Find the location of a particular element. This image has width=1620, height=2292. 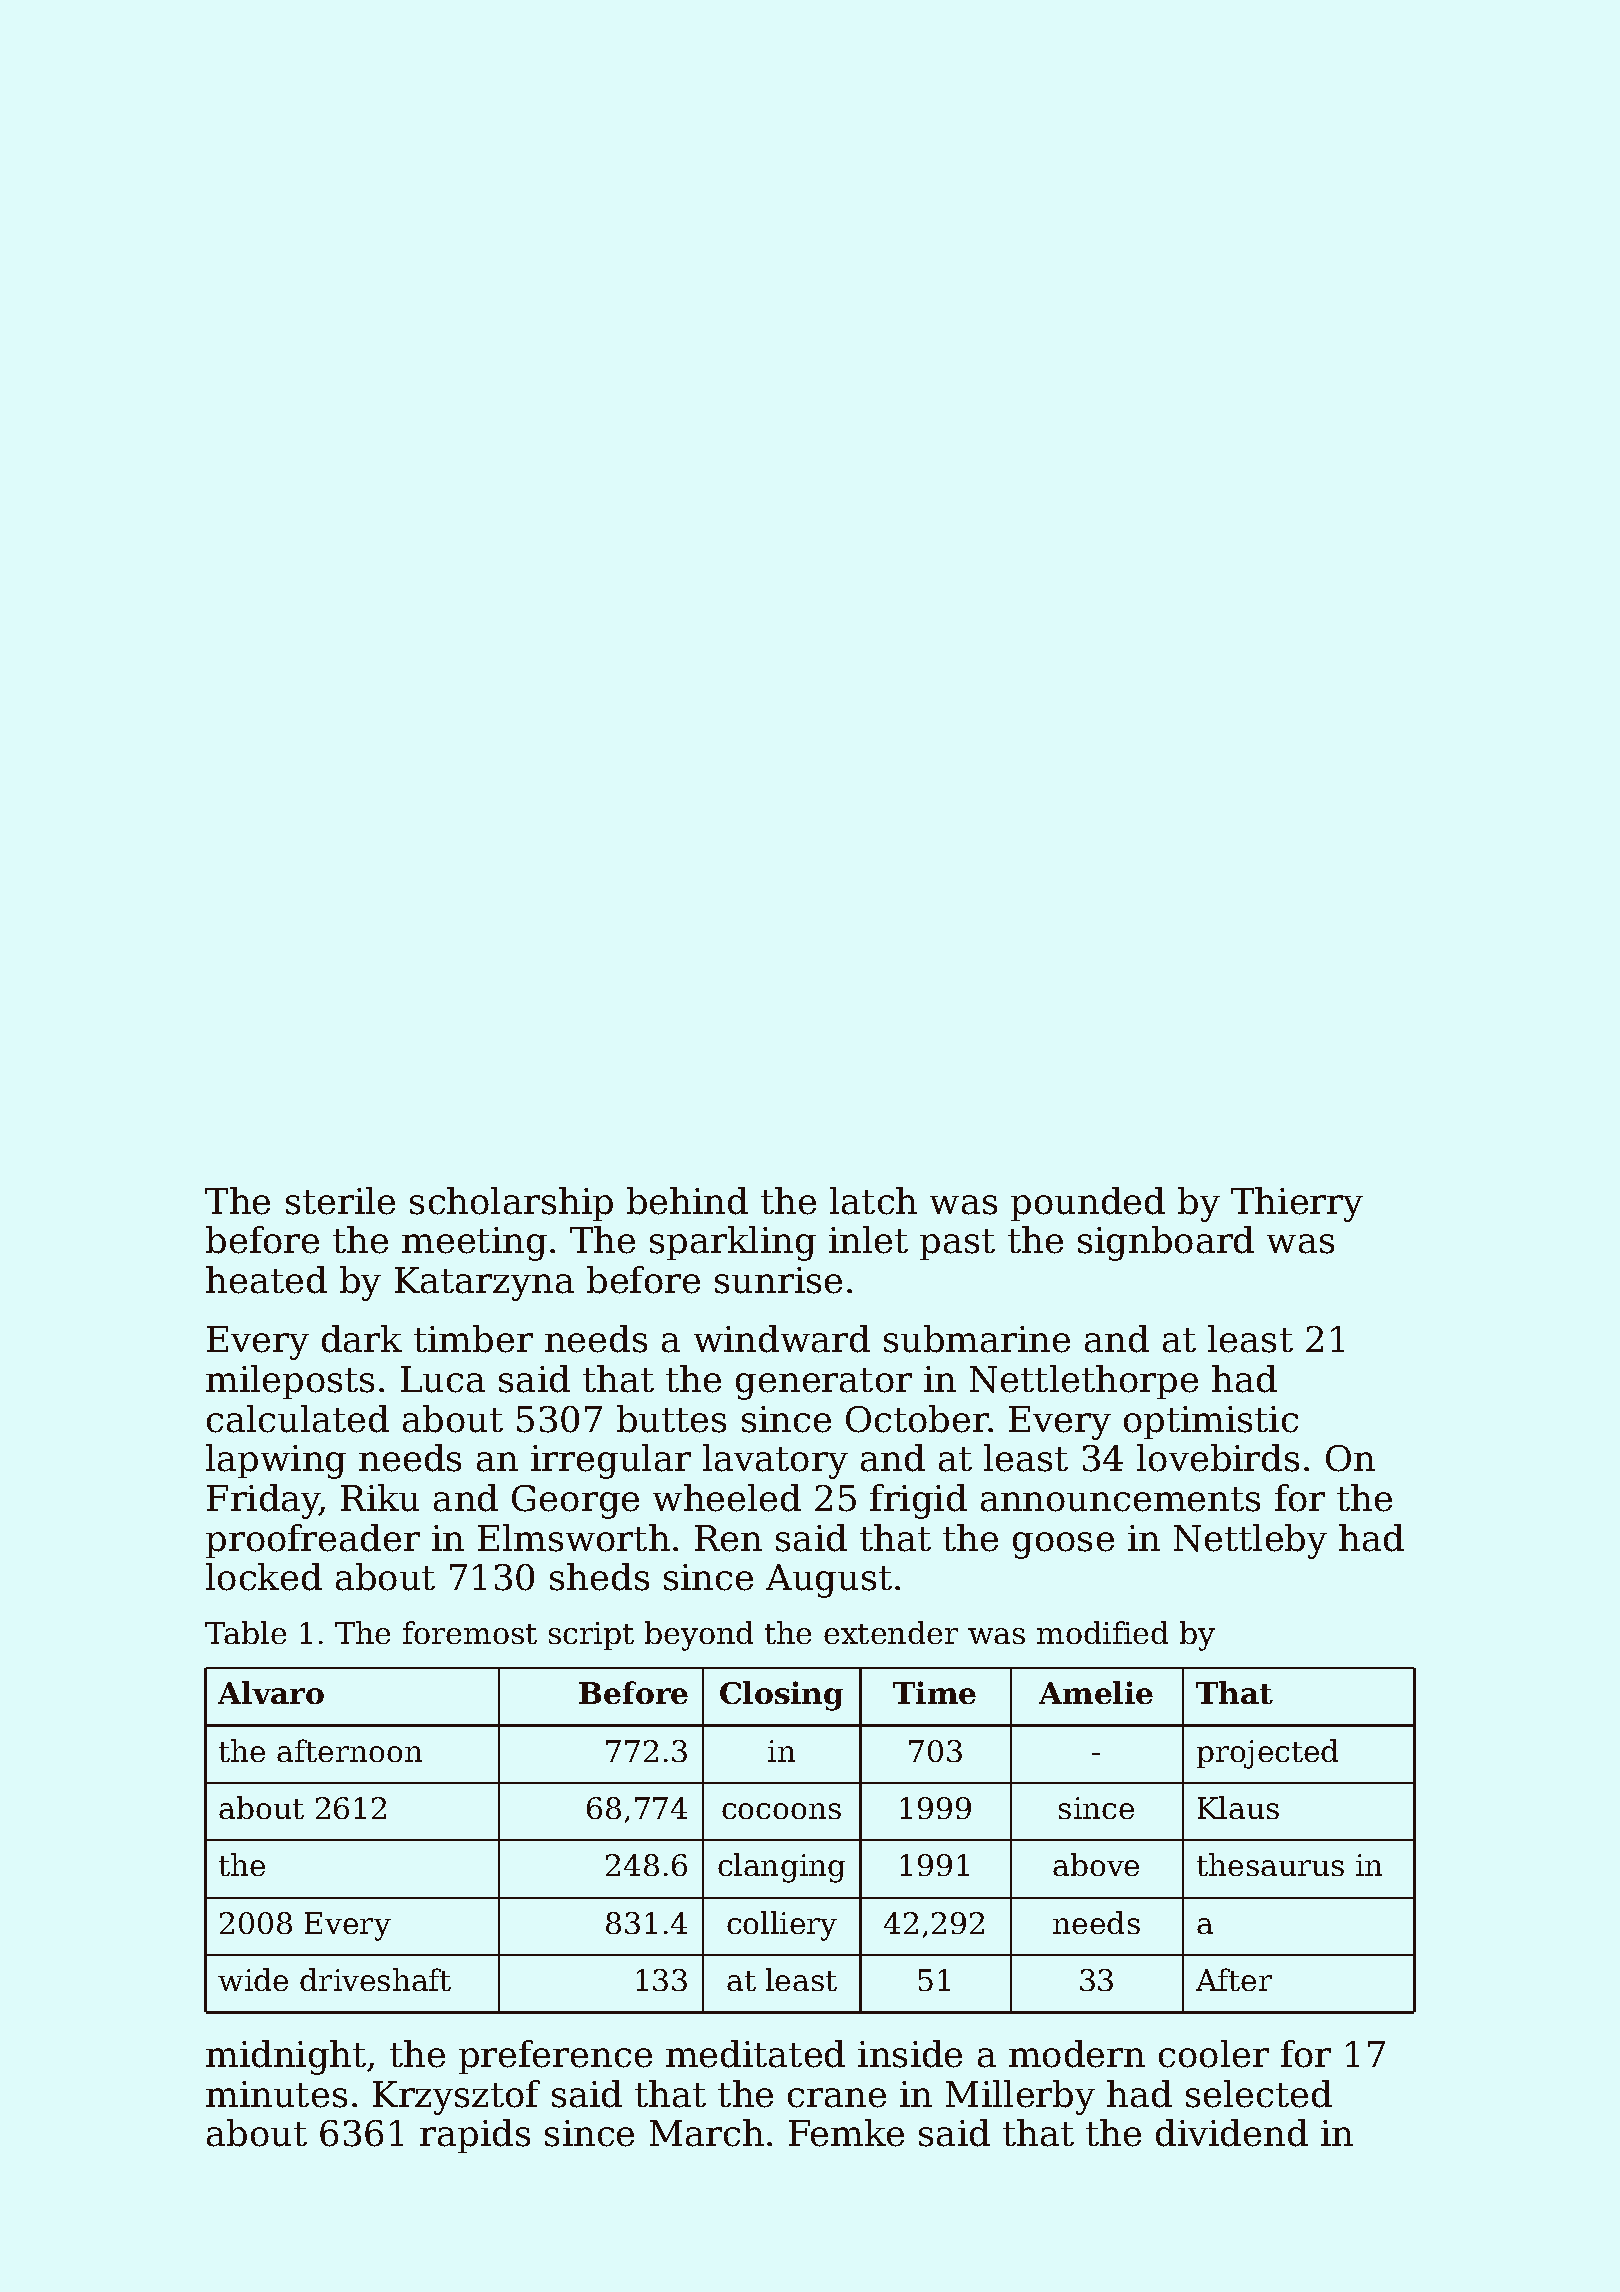

latch is located at coordinates (873, 1201).
